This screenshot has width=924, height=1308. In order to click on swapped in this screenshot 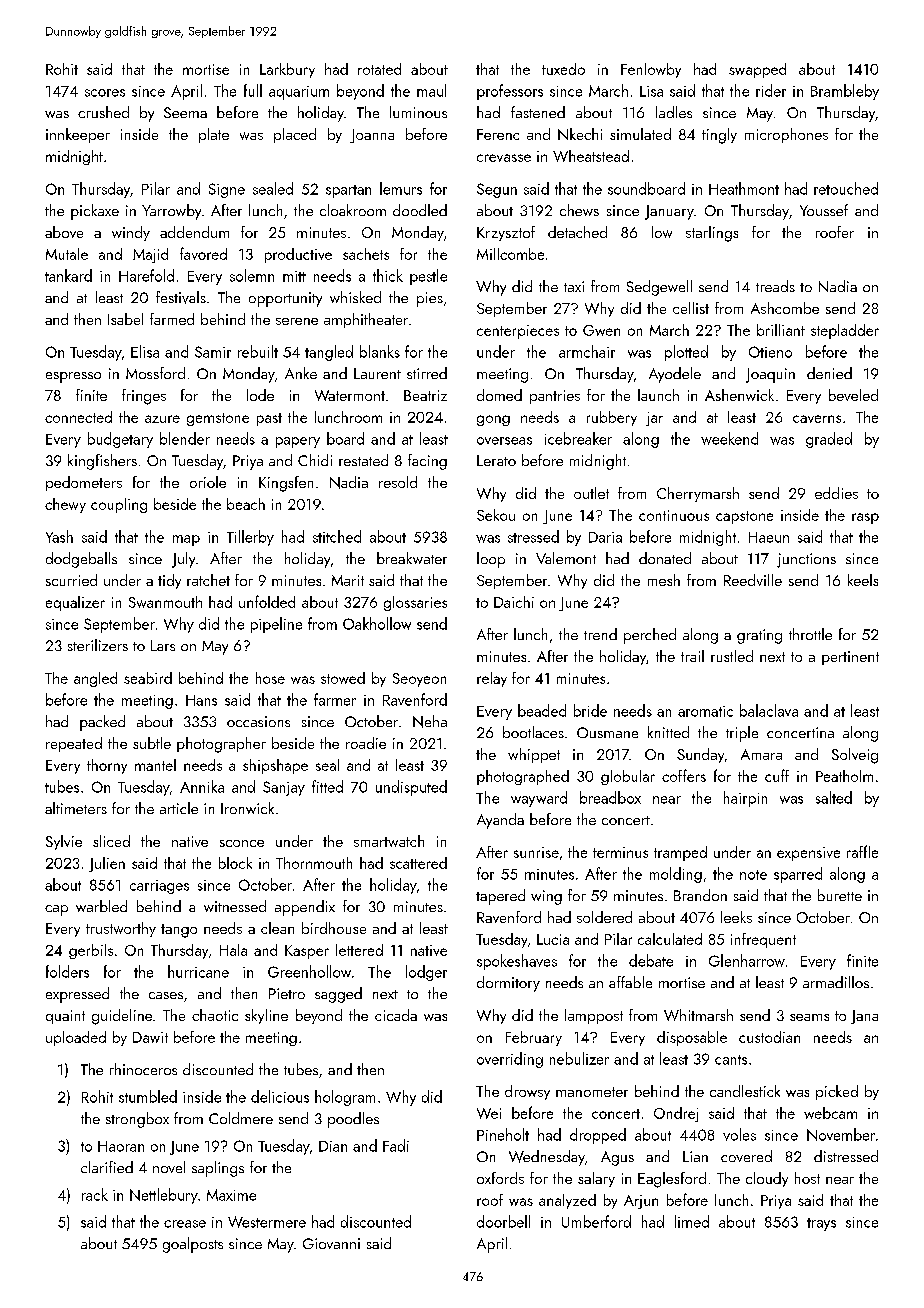, I will do `click(757, 70)`.
